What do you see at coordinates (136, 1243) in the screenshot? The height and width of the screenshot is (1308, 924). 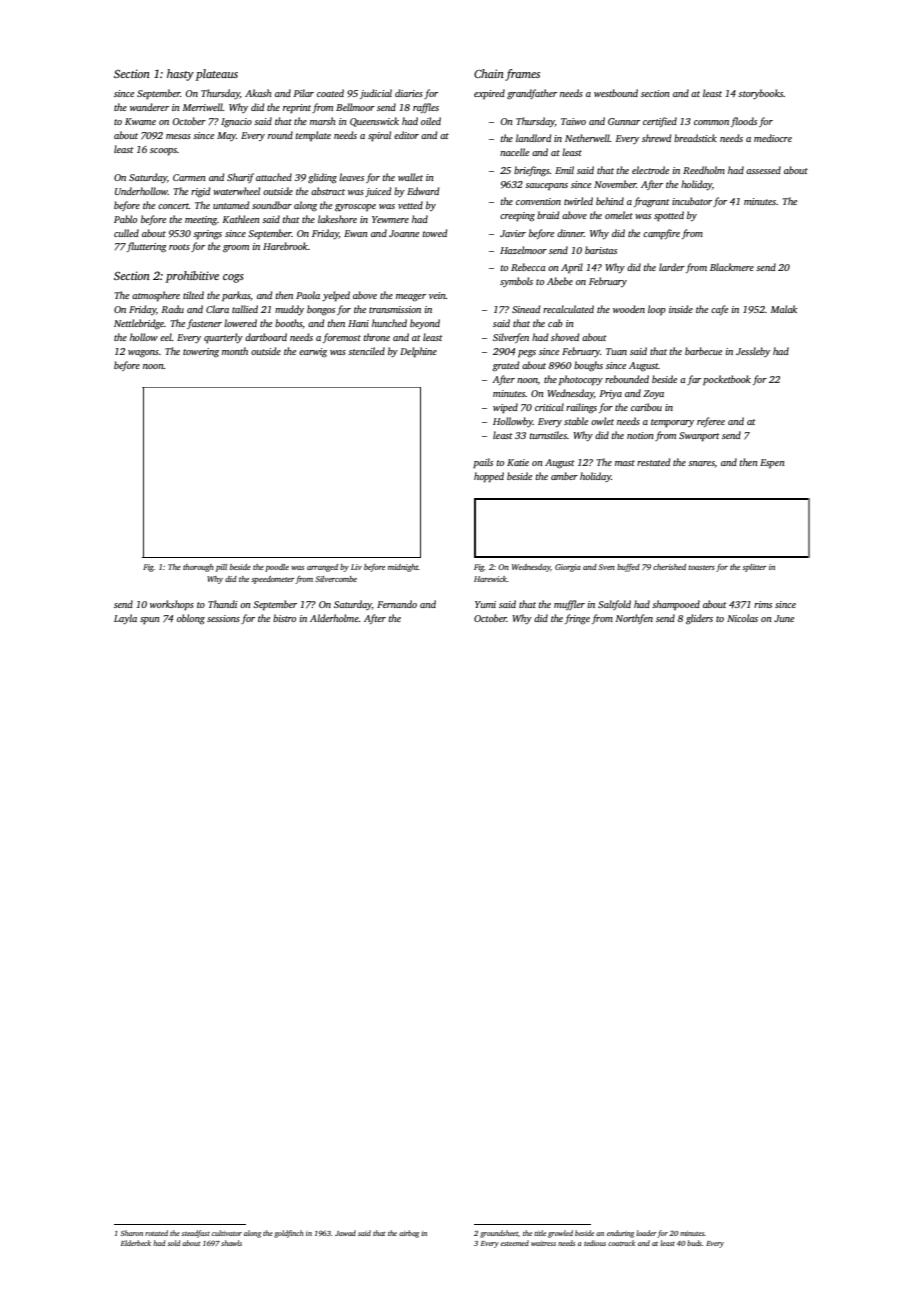 I see `Elderbeck` at bounding box center [136, 1243].
